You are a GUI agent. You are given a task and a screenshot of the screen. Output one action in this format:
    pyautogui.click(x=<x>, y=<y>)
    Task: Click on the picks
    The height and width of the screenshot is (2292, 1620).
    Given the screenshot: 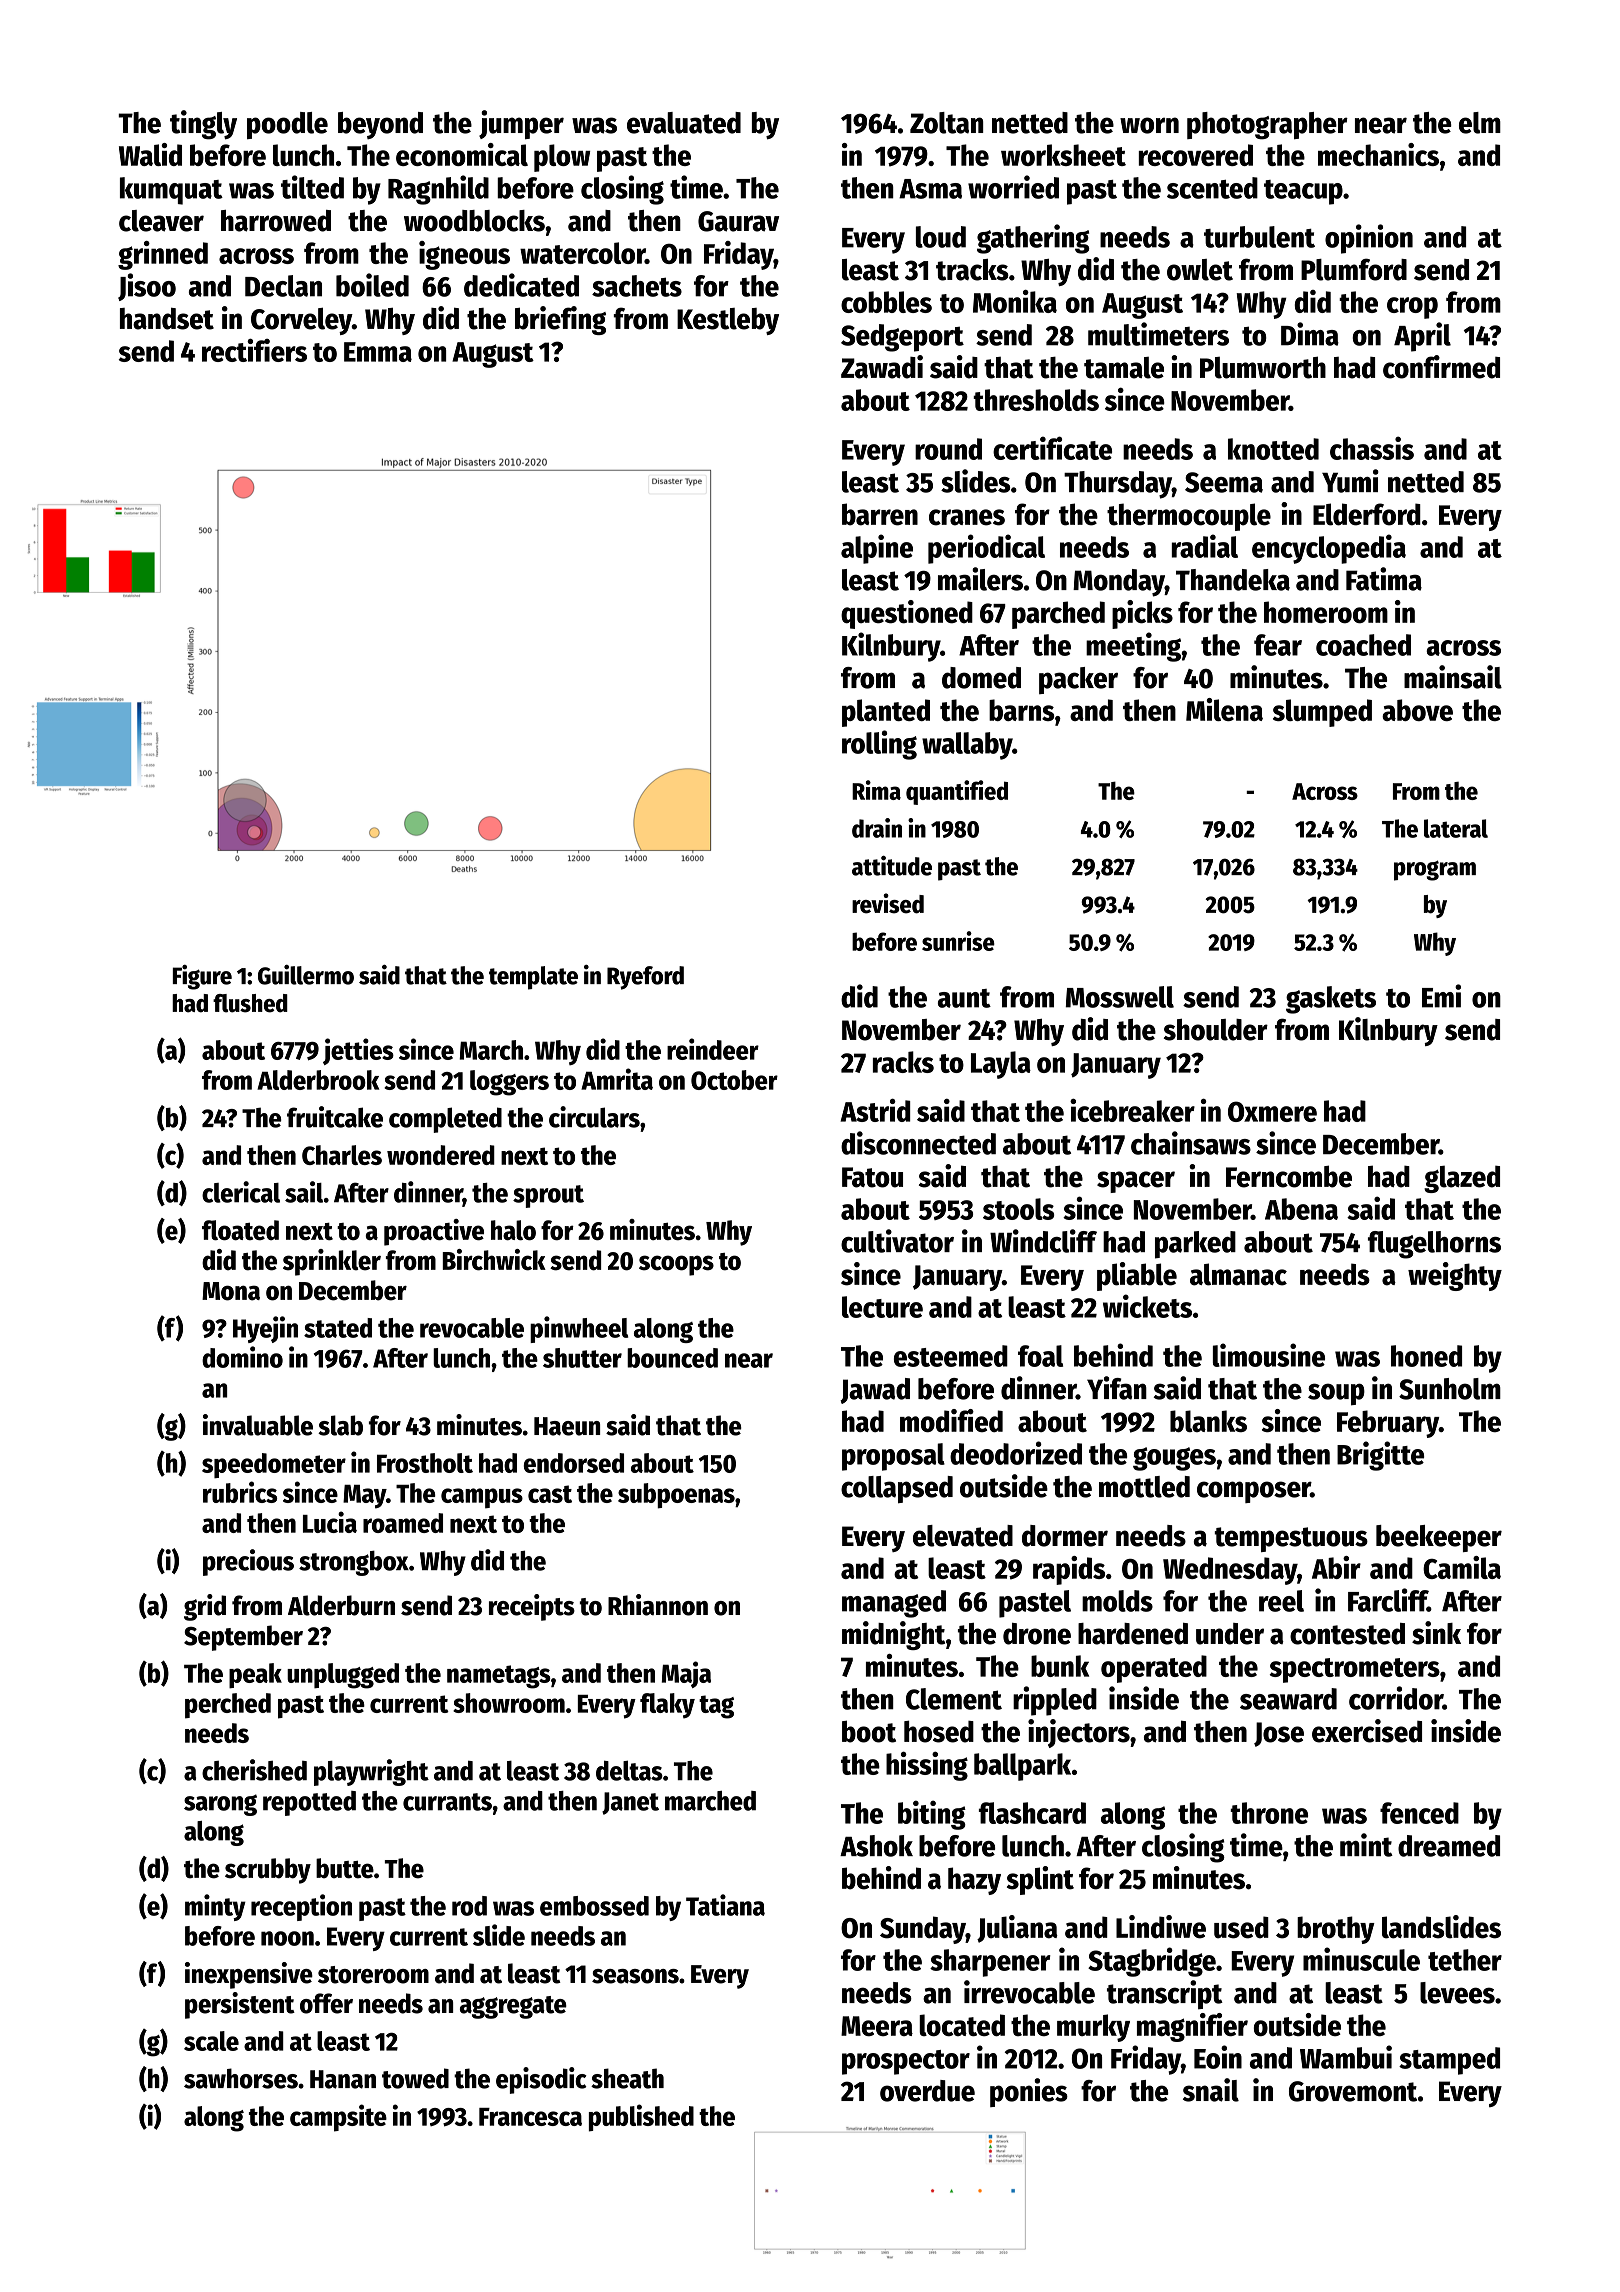 What is the action you would take?
    pyautogui.click(x=1142, y=614)
